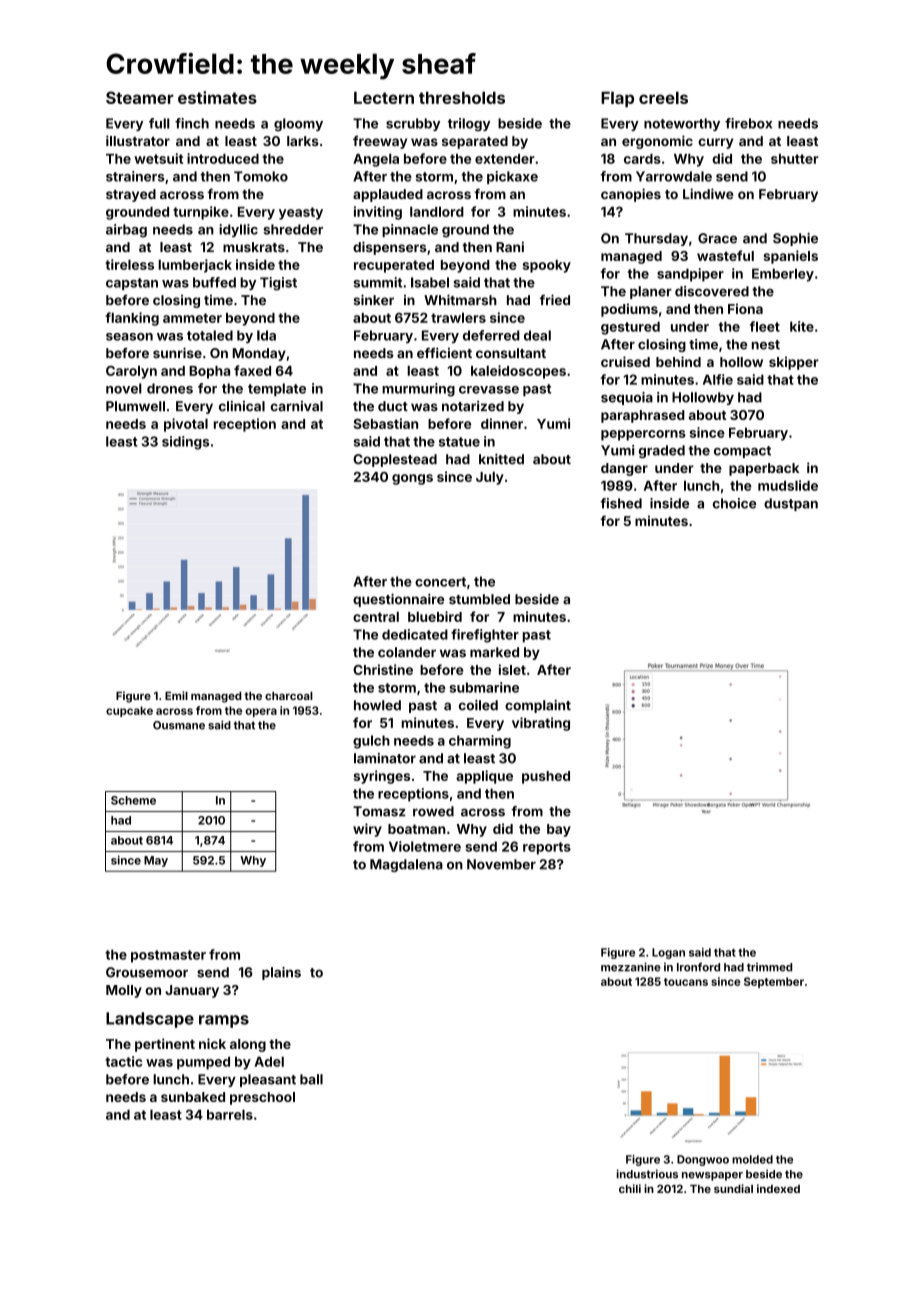  What do you see at coordinates (281, 973) in the page?
I see `plains` at bounding box center [281, 973].
